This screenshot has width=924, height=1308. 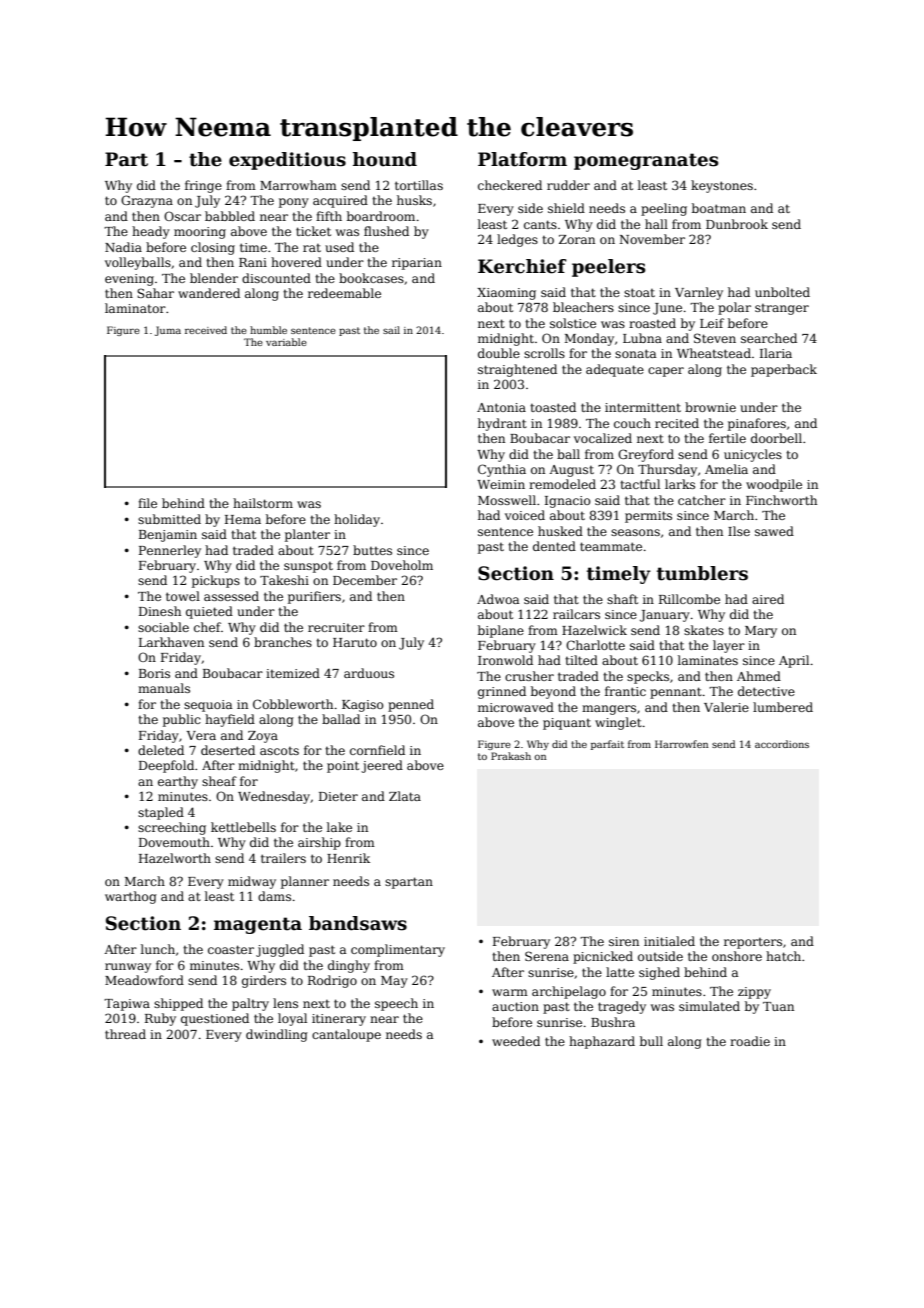 I want to click on Platform, so click(x=522, y=159).
